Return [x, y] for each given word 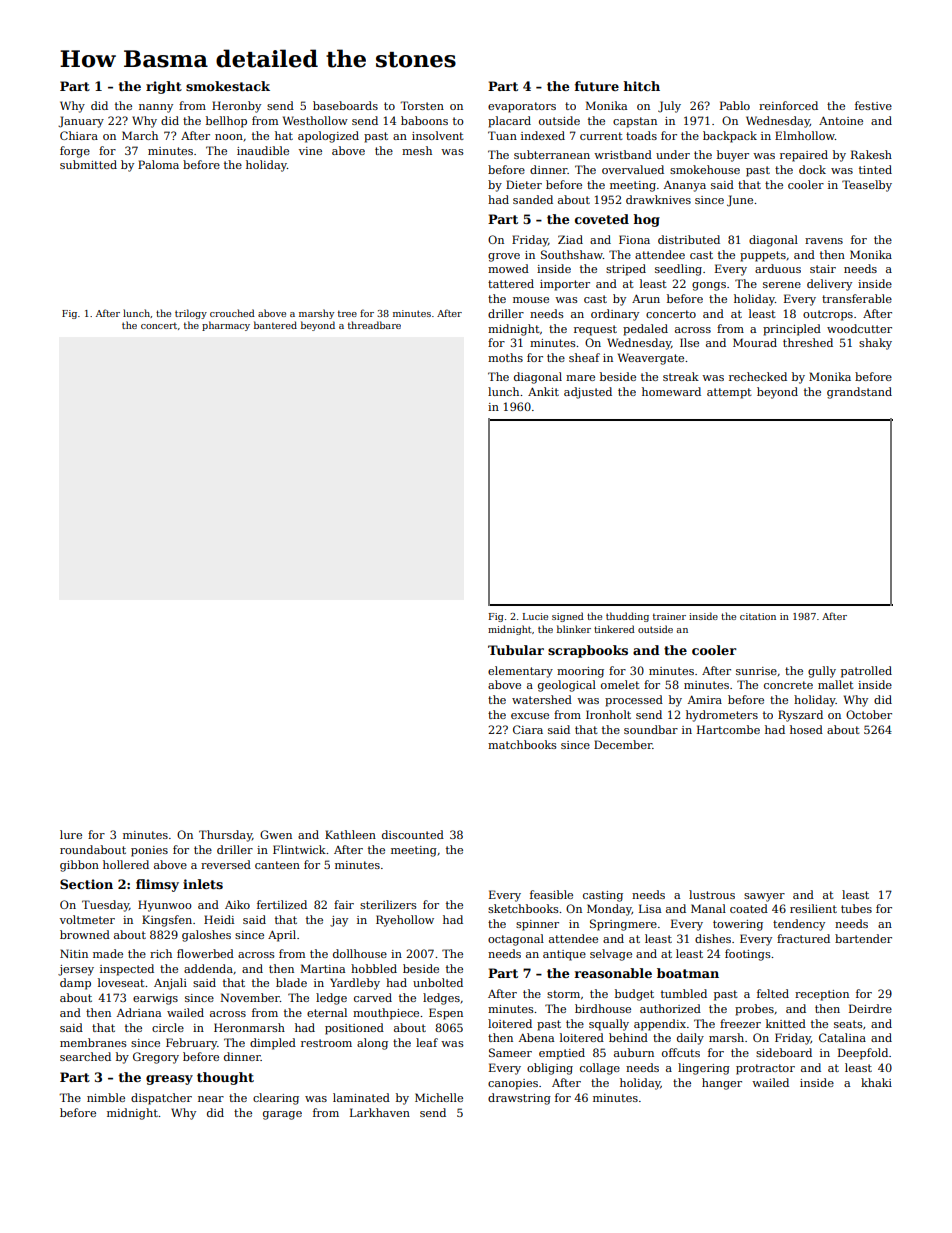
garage [282, 1115]
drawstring [519, 1099]
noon [229, 137]
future [597, 86]
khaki [876, 1082]
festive [873, 105]
